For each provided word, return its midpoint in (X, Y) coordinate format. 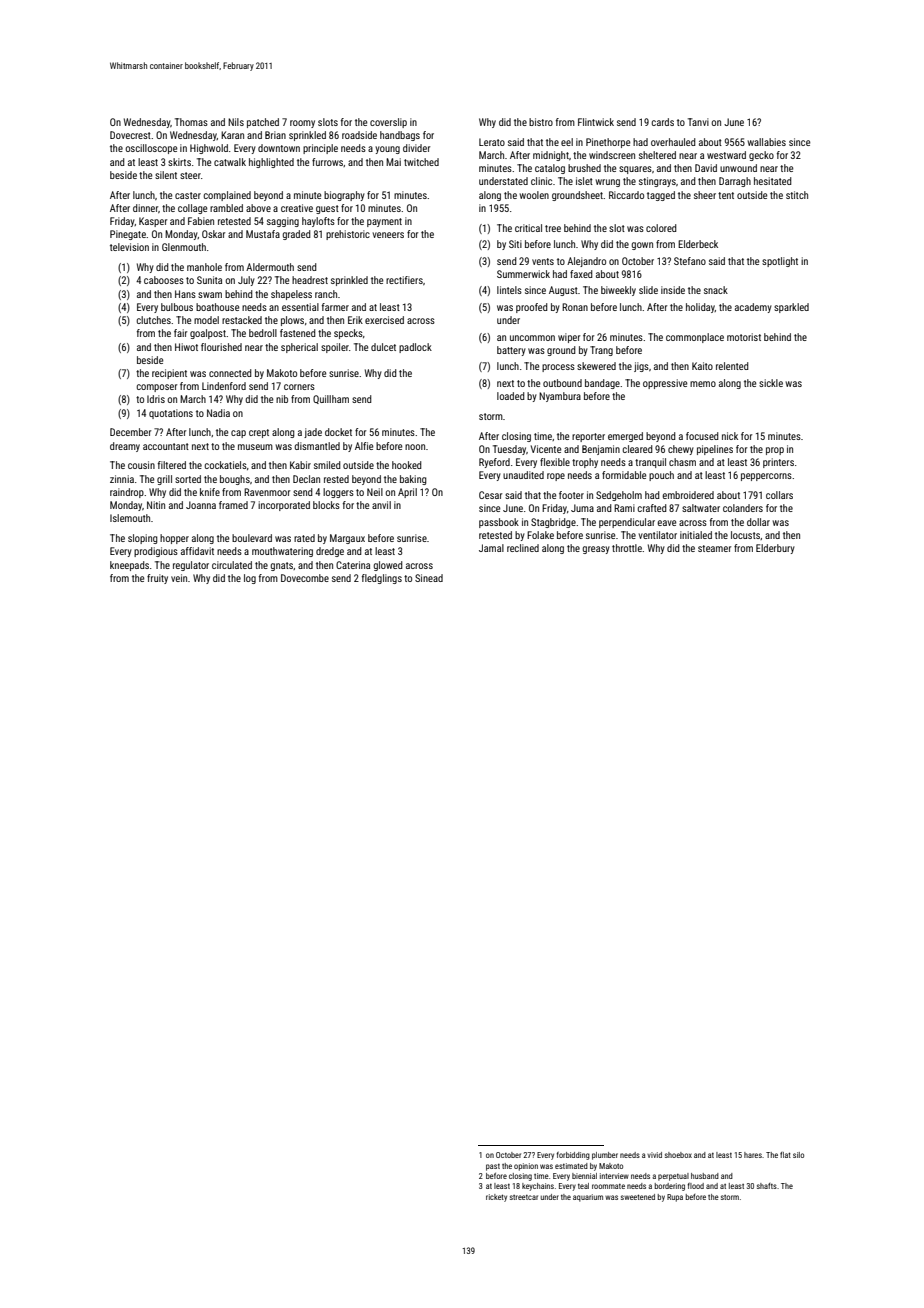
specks (348, 334)
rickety (496, 1198)
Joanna (201, 505)
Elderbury (775, 549)
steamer (714, 548)
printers (778, 463)
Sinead (429, 578)
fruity (157, 579)
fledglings (382, 579)
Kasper (153, 222)
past (493, 1167)
